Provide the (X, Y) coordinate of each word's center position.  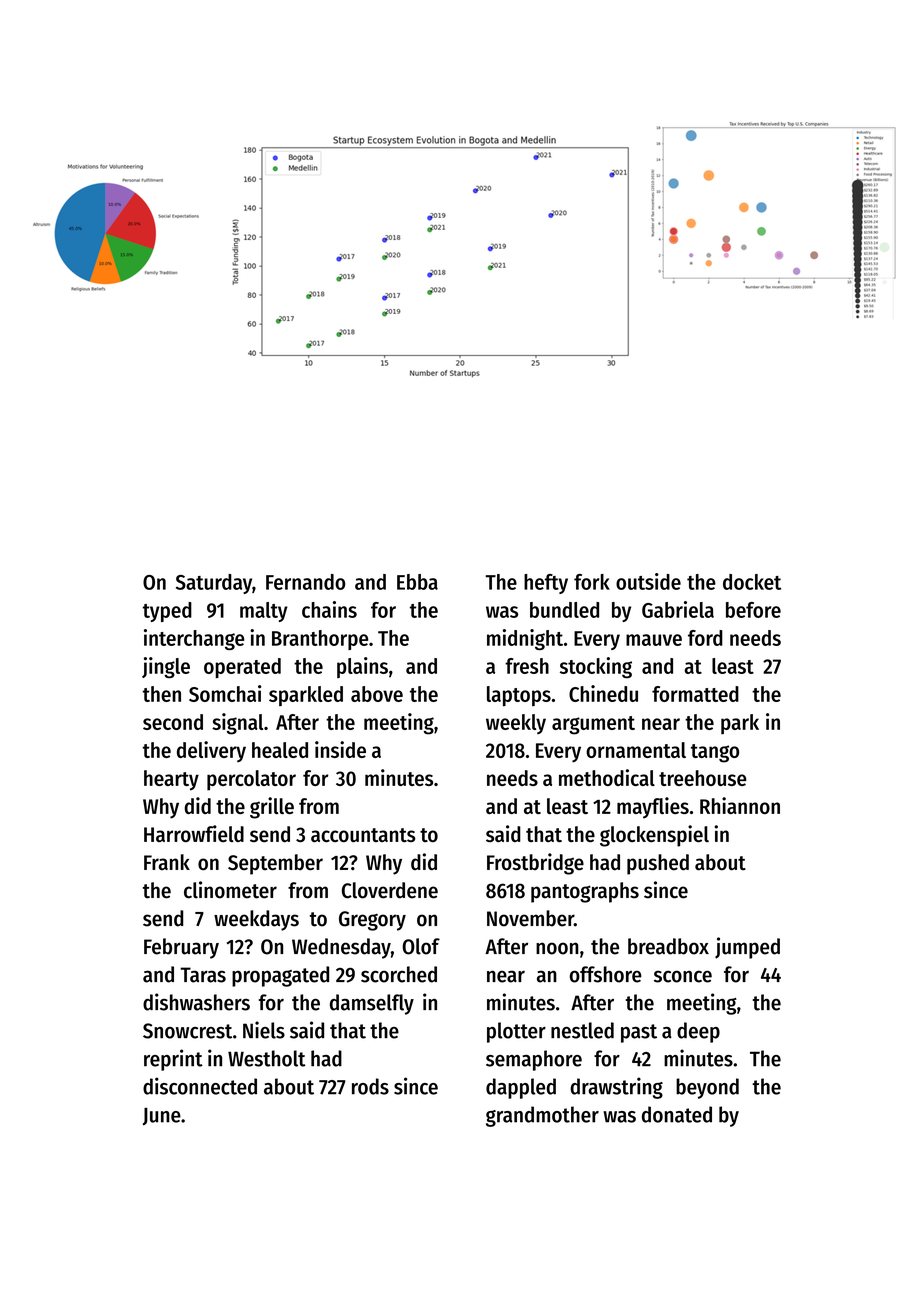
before (753, 610)
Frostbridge (535, 864)
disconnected (200, 1086)
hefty (546, 584)
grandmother (542, 1116)
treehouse (703, 778)
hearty (171, 780)
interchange (194, 639)
